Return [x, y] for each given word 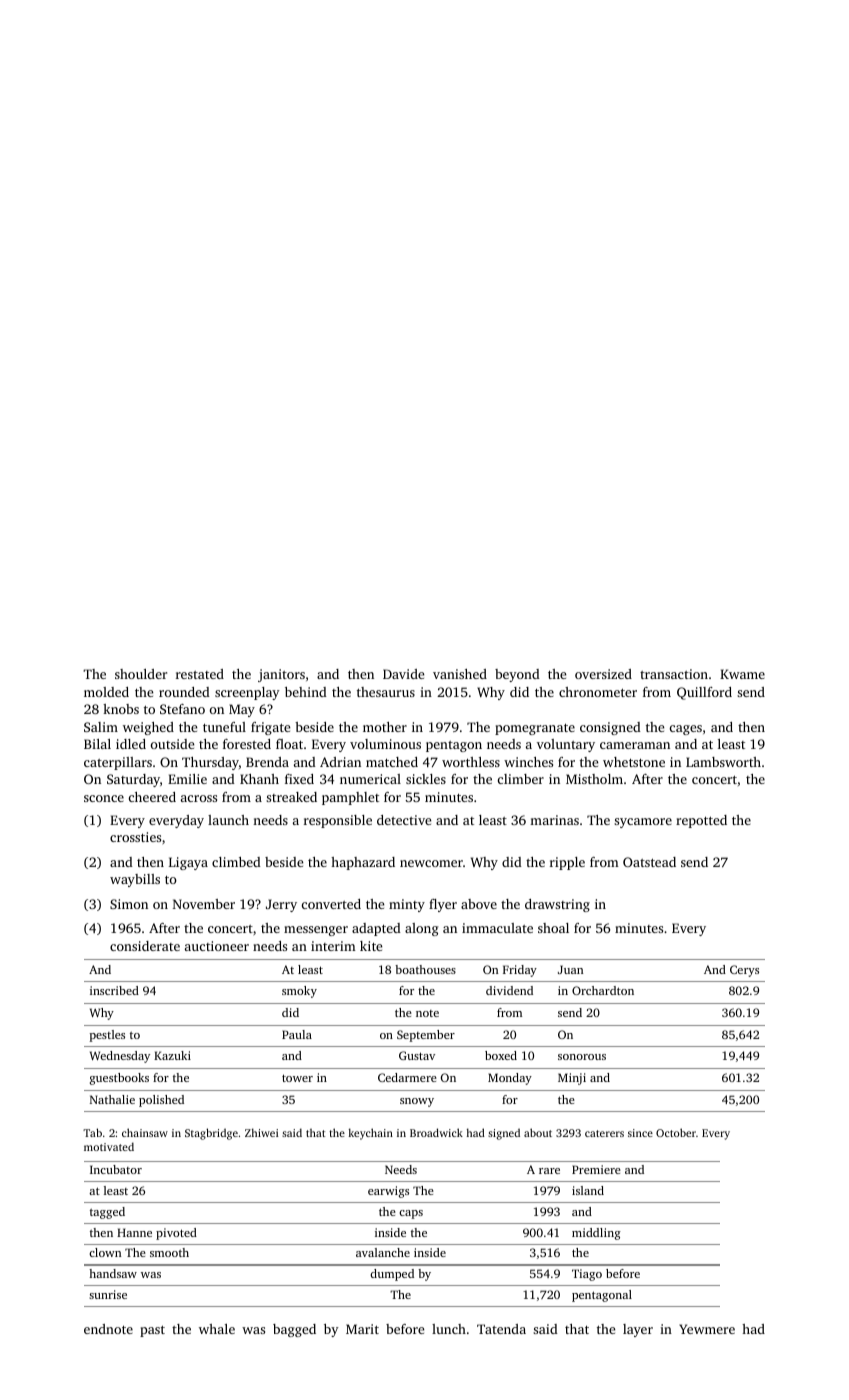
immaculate [497, 928]
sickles [426, 779]
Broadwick [436, 1132]
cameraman [635, 745]
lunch [449, 1329]
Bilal [97, 744]
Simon [129, 904]
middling [596, 1234]
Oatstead [649, 862]
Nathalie [112, 1099]
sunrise [108, 1294]
